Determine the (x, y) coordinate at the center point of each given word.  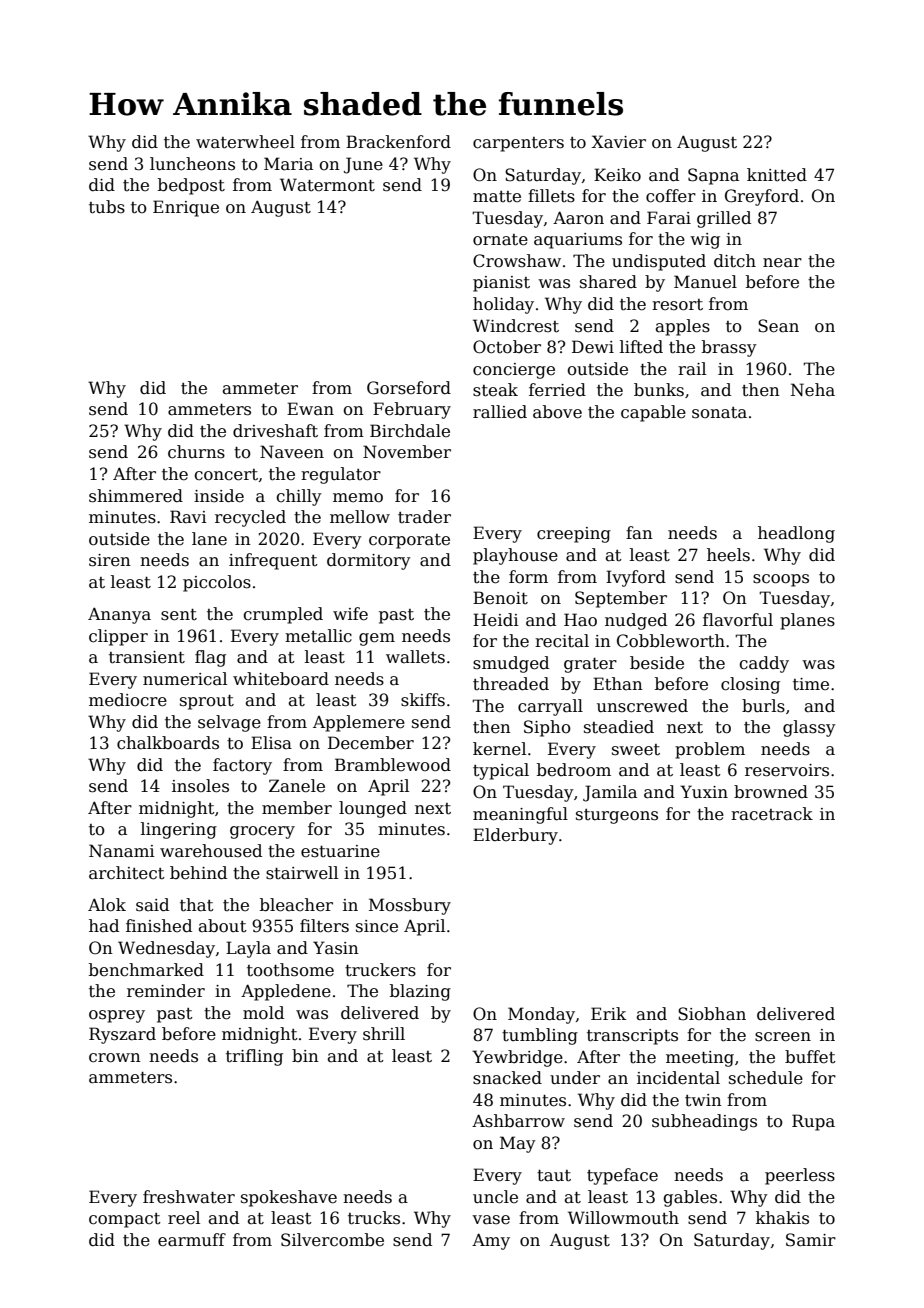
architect (127, 873)
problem (710, 750)
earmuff (192, 1240)
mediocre (128, 700)
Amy (491, 1241)
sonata (719, 413)
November (407, 452)
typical (501, 771)
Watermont (327, 185)
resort (677, 305)
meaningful (520, 815)
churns (196, 452)
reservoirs (787, 770)
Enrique (186, 208)
